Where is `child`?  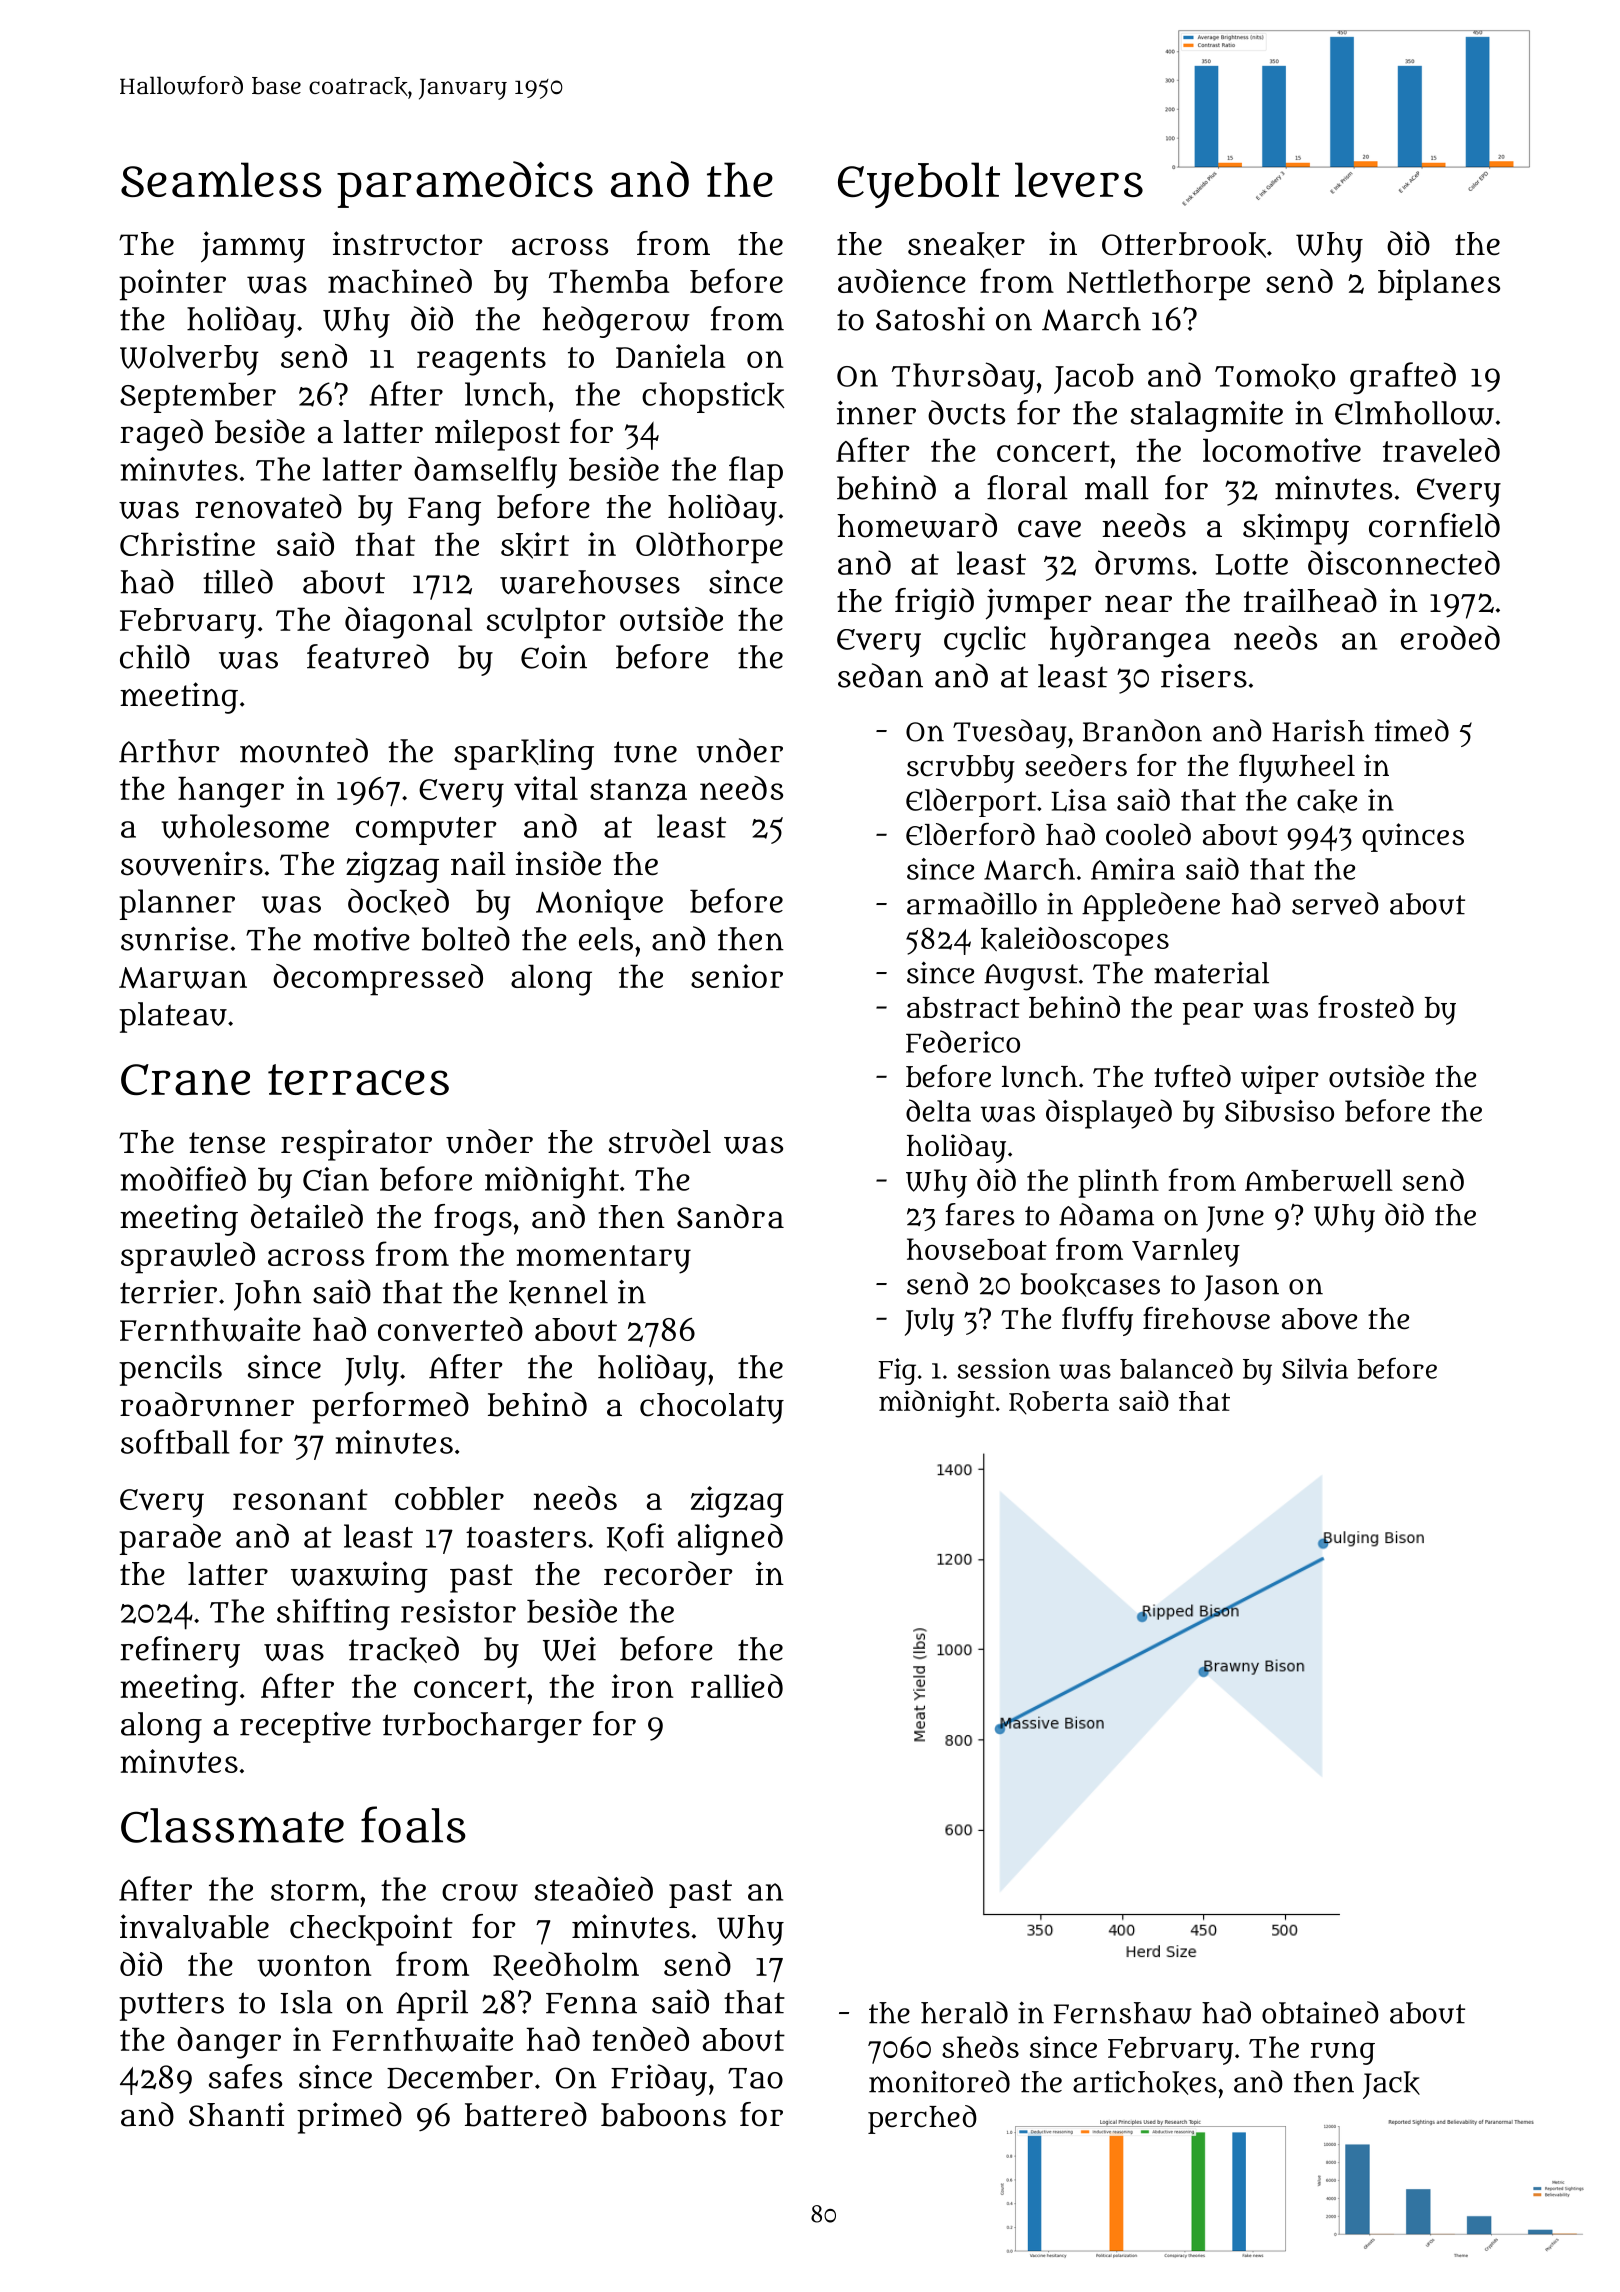 child is located at coordinates (155, 656).
